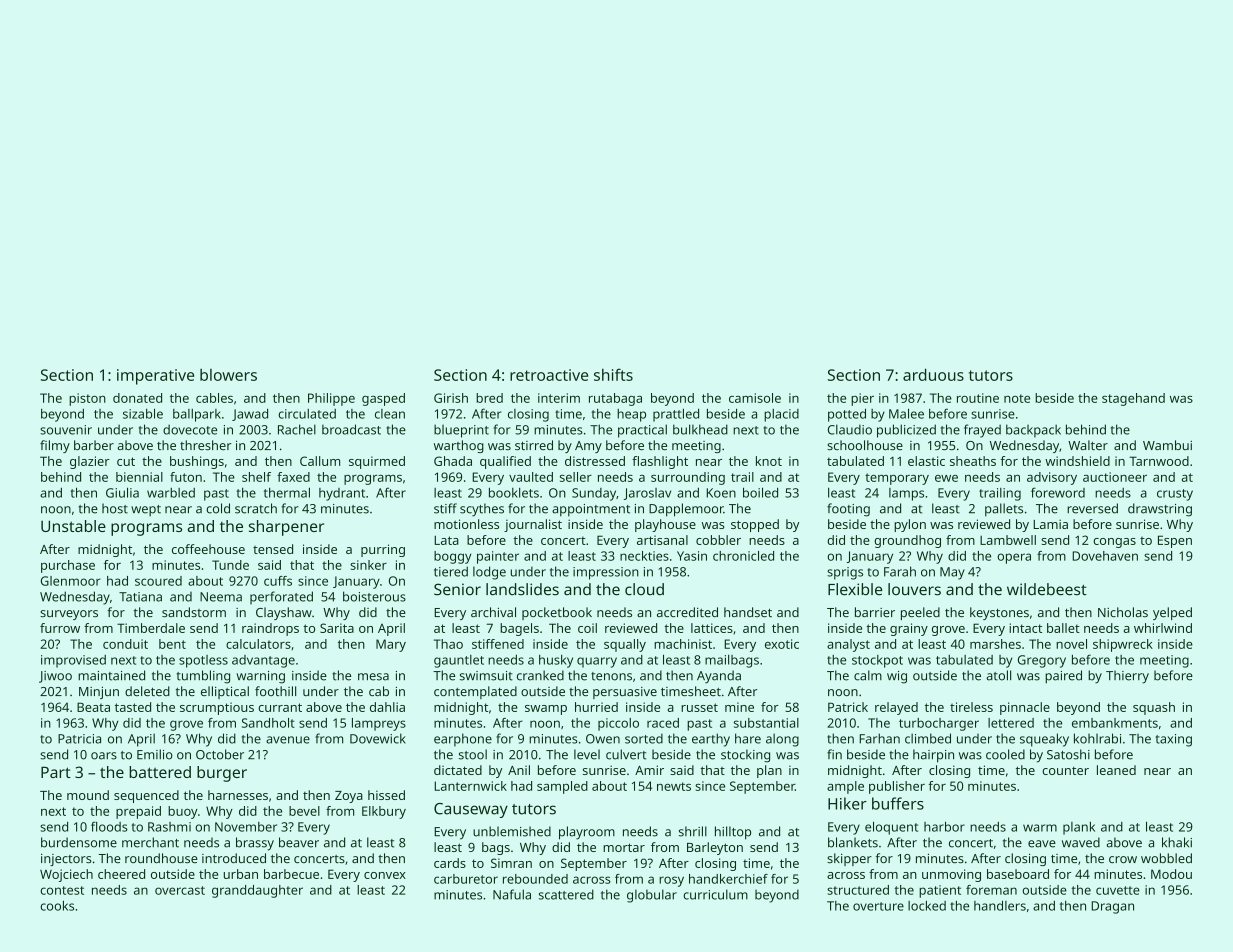  Describe the element at coordinates (692, 556) in the screenshot. I see `Yasin` at that location.
